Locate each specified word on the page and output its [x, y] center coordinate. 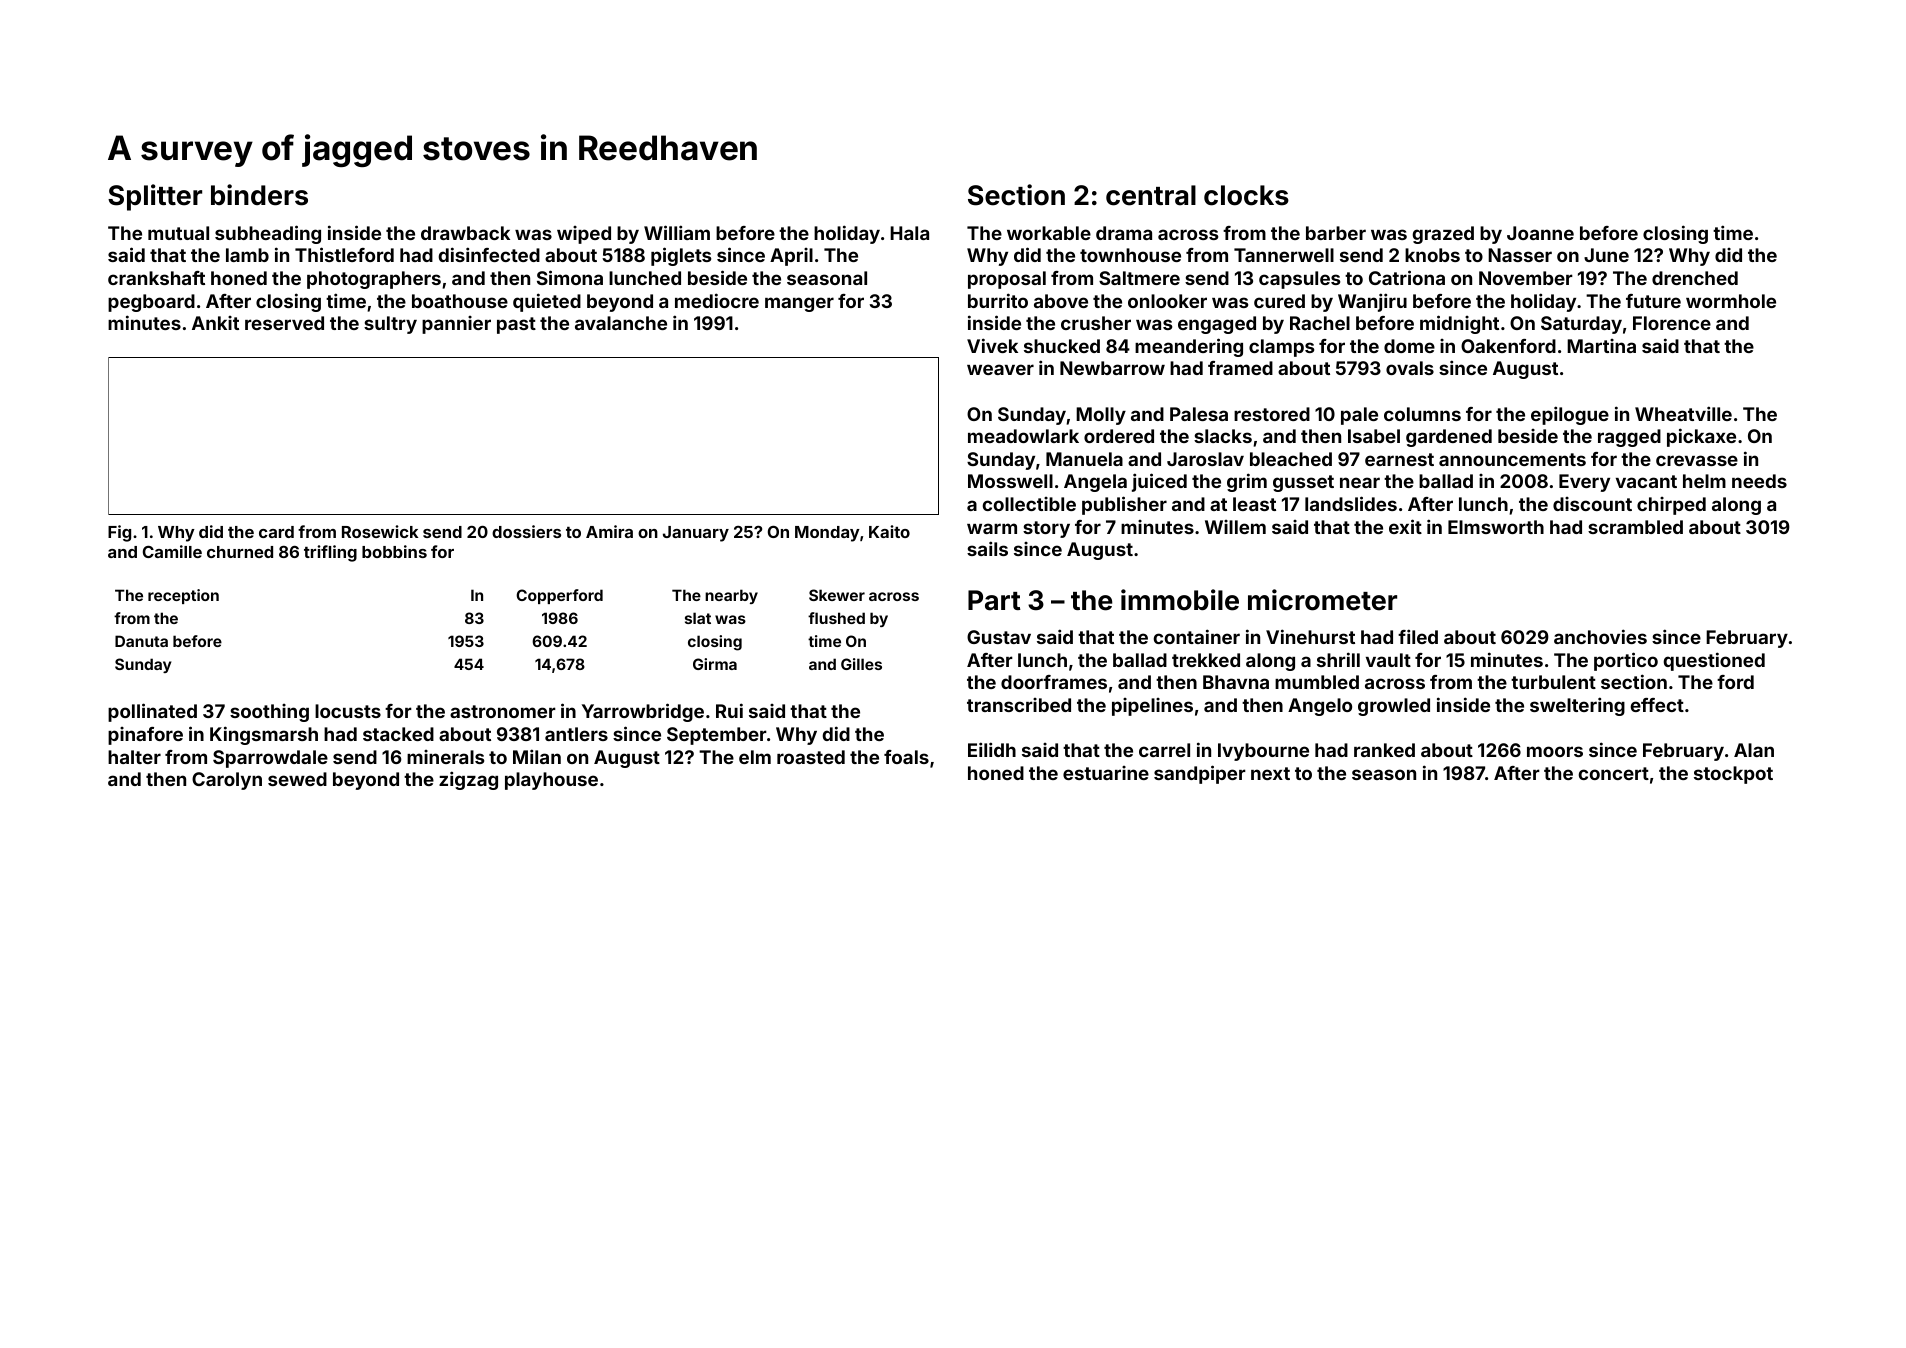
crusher [1096, 323]
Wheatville [1683, 413]
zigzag [468, 780]
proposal [1007, 280]
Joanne [1540, 233]
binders [259, 195]
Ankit [215, 323]
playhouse [551, 781]
